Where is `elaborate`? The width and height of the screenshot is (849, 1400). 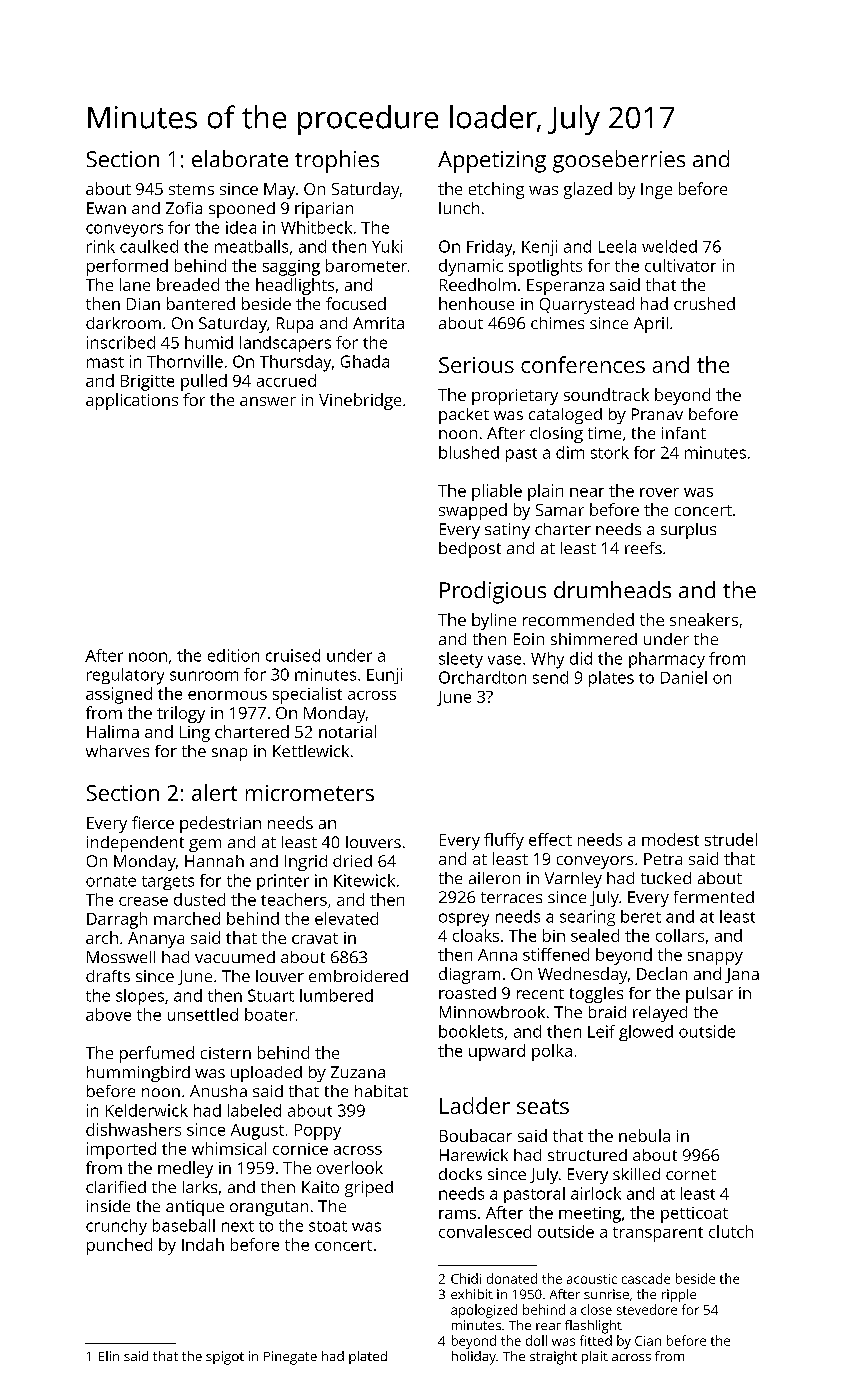
elaborate is located at coordinates (240, 158).
